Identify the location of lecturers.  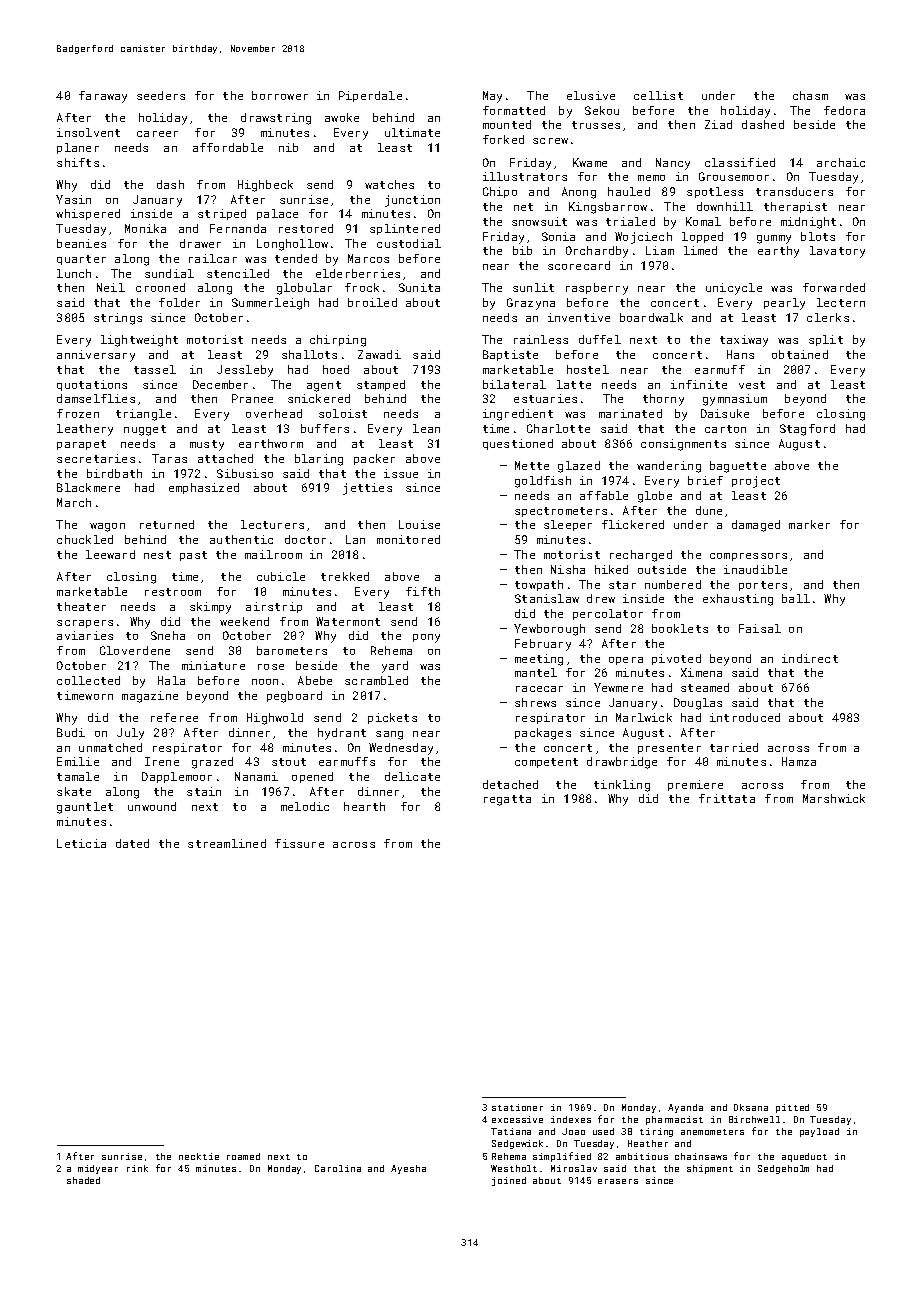
(272, 524).
